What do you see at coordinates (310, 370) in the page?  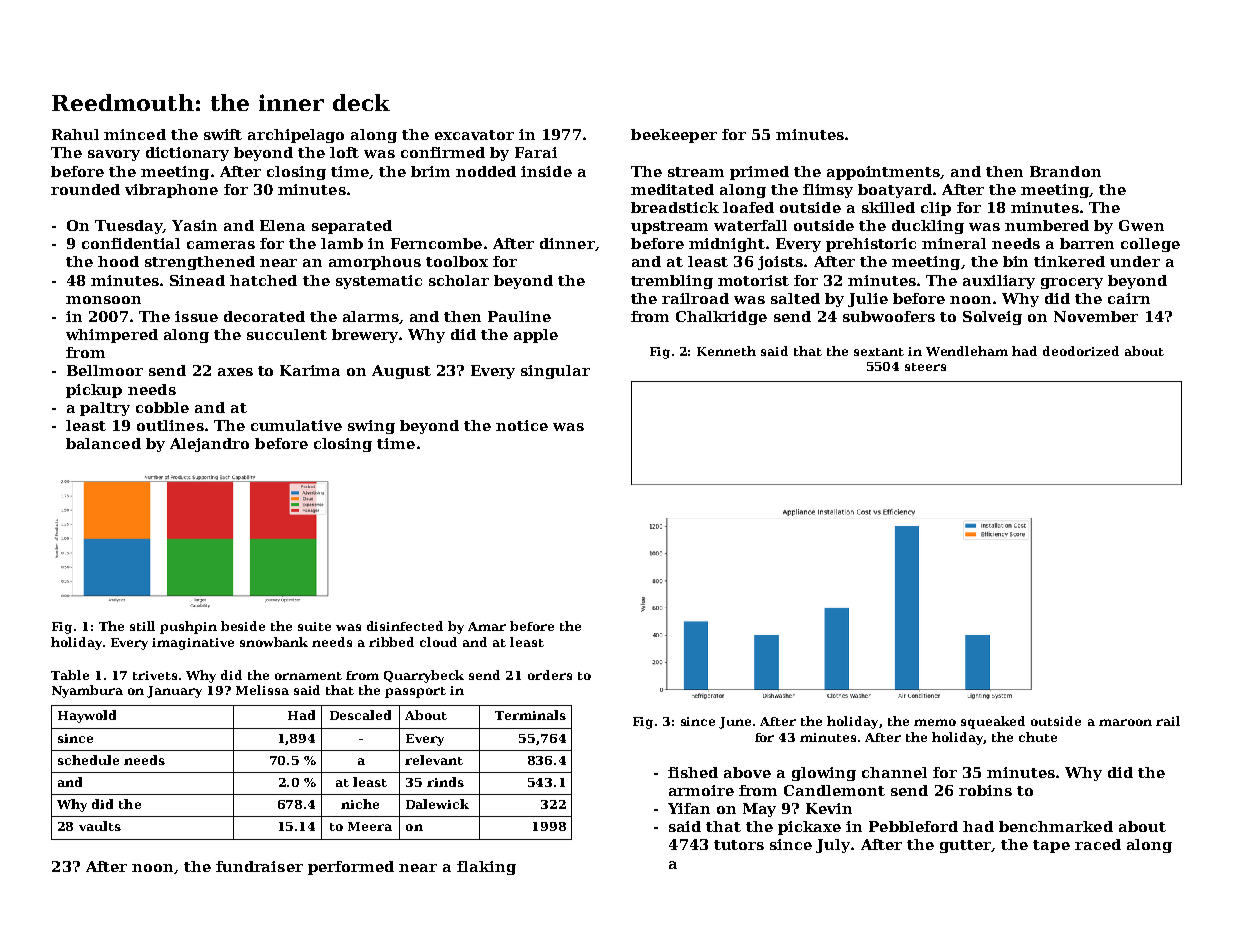 I see `Karima` at bounding box center [310, 370].
